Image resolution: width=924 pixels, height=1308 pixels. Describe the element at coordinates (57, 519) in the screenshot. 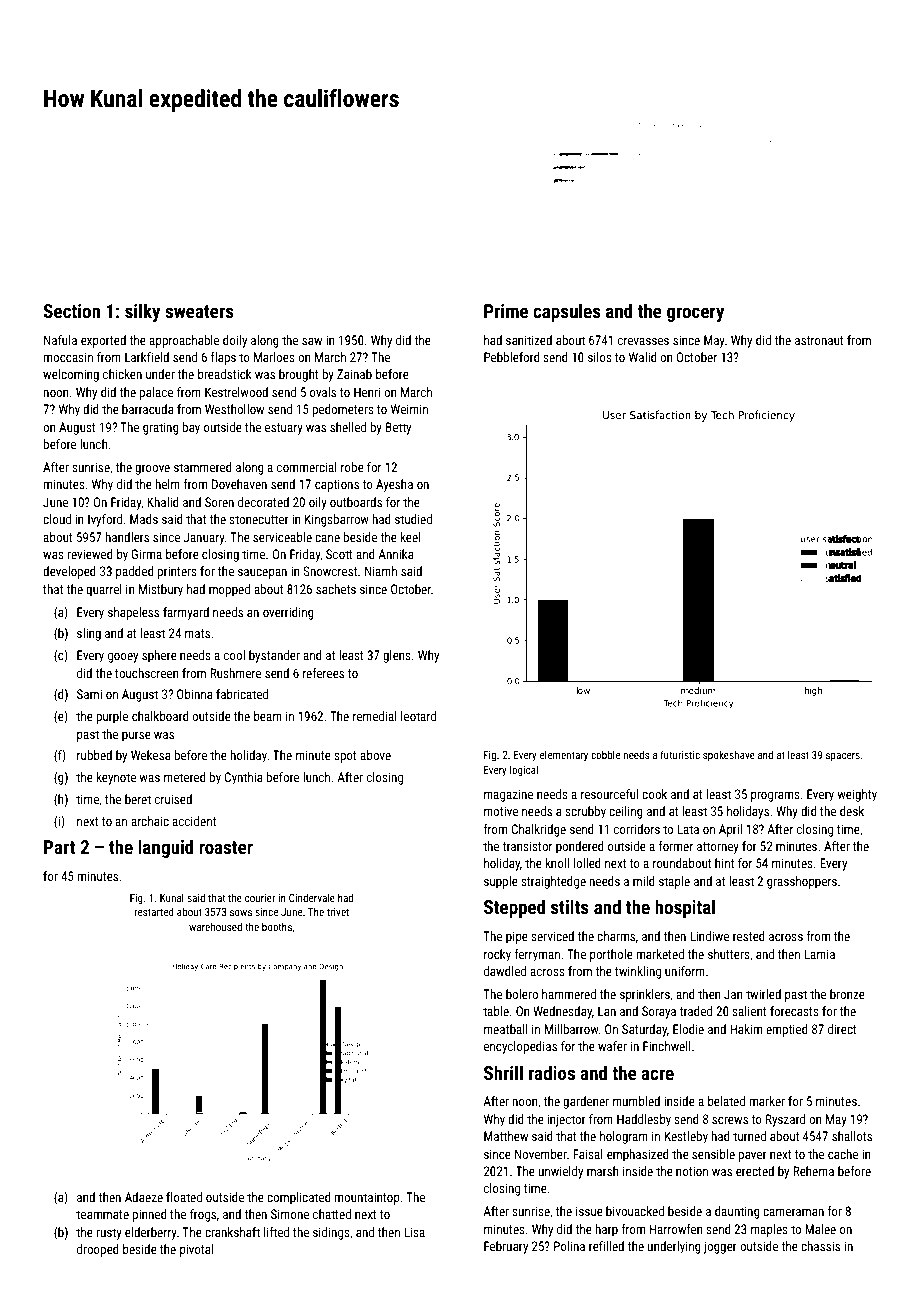

I see `cloud` at that location.
